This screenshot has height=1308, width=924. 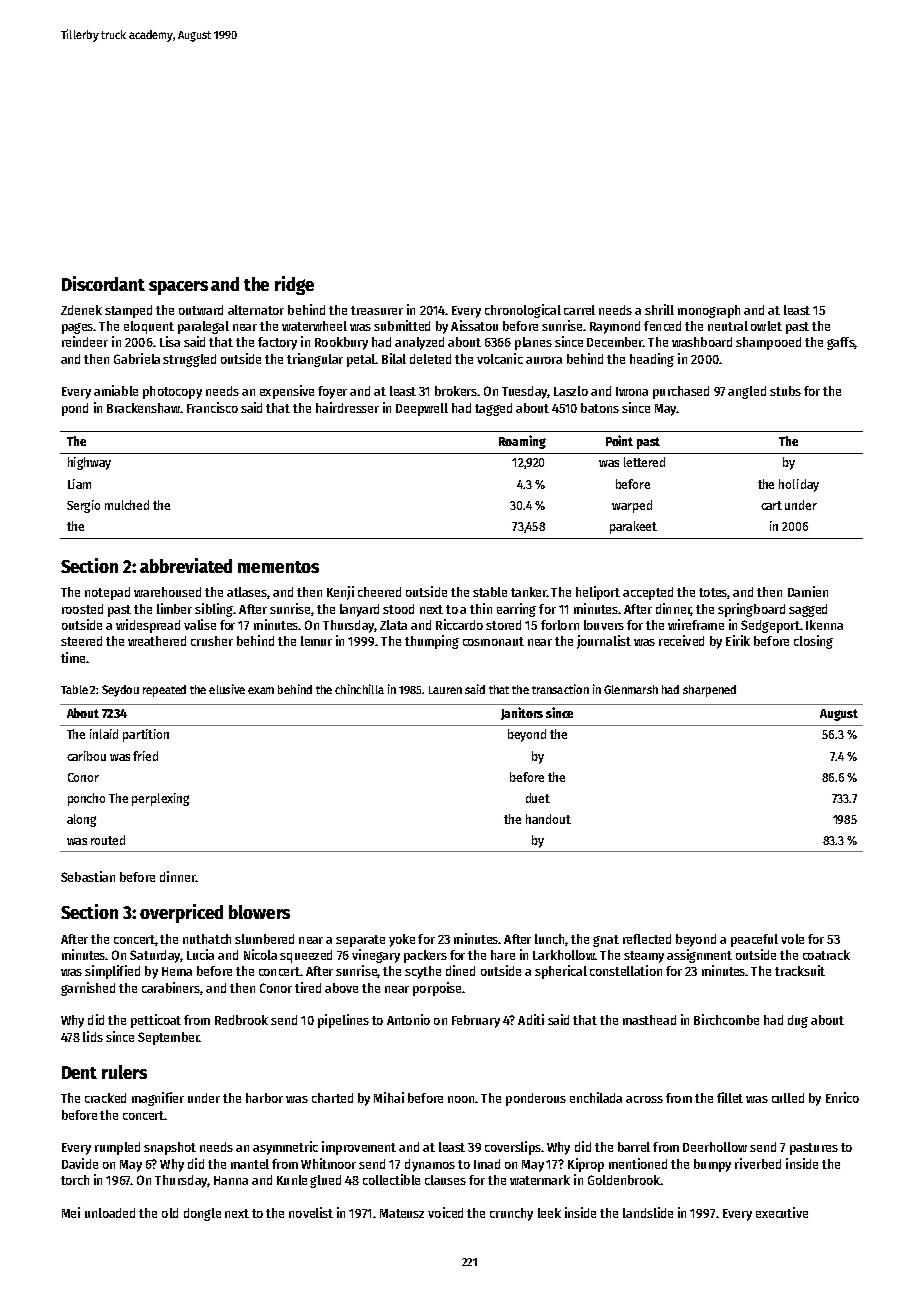 I want to click on executive, so click(x=782, y=1212).
